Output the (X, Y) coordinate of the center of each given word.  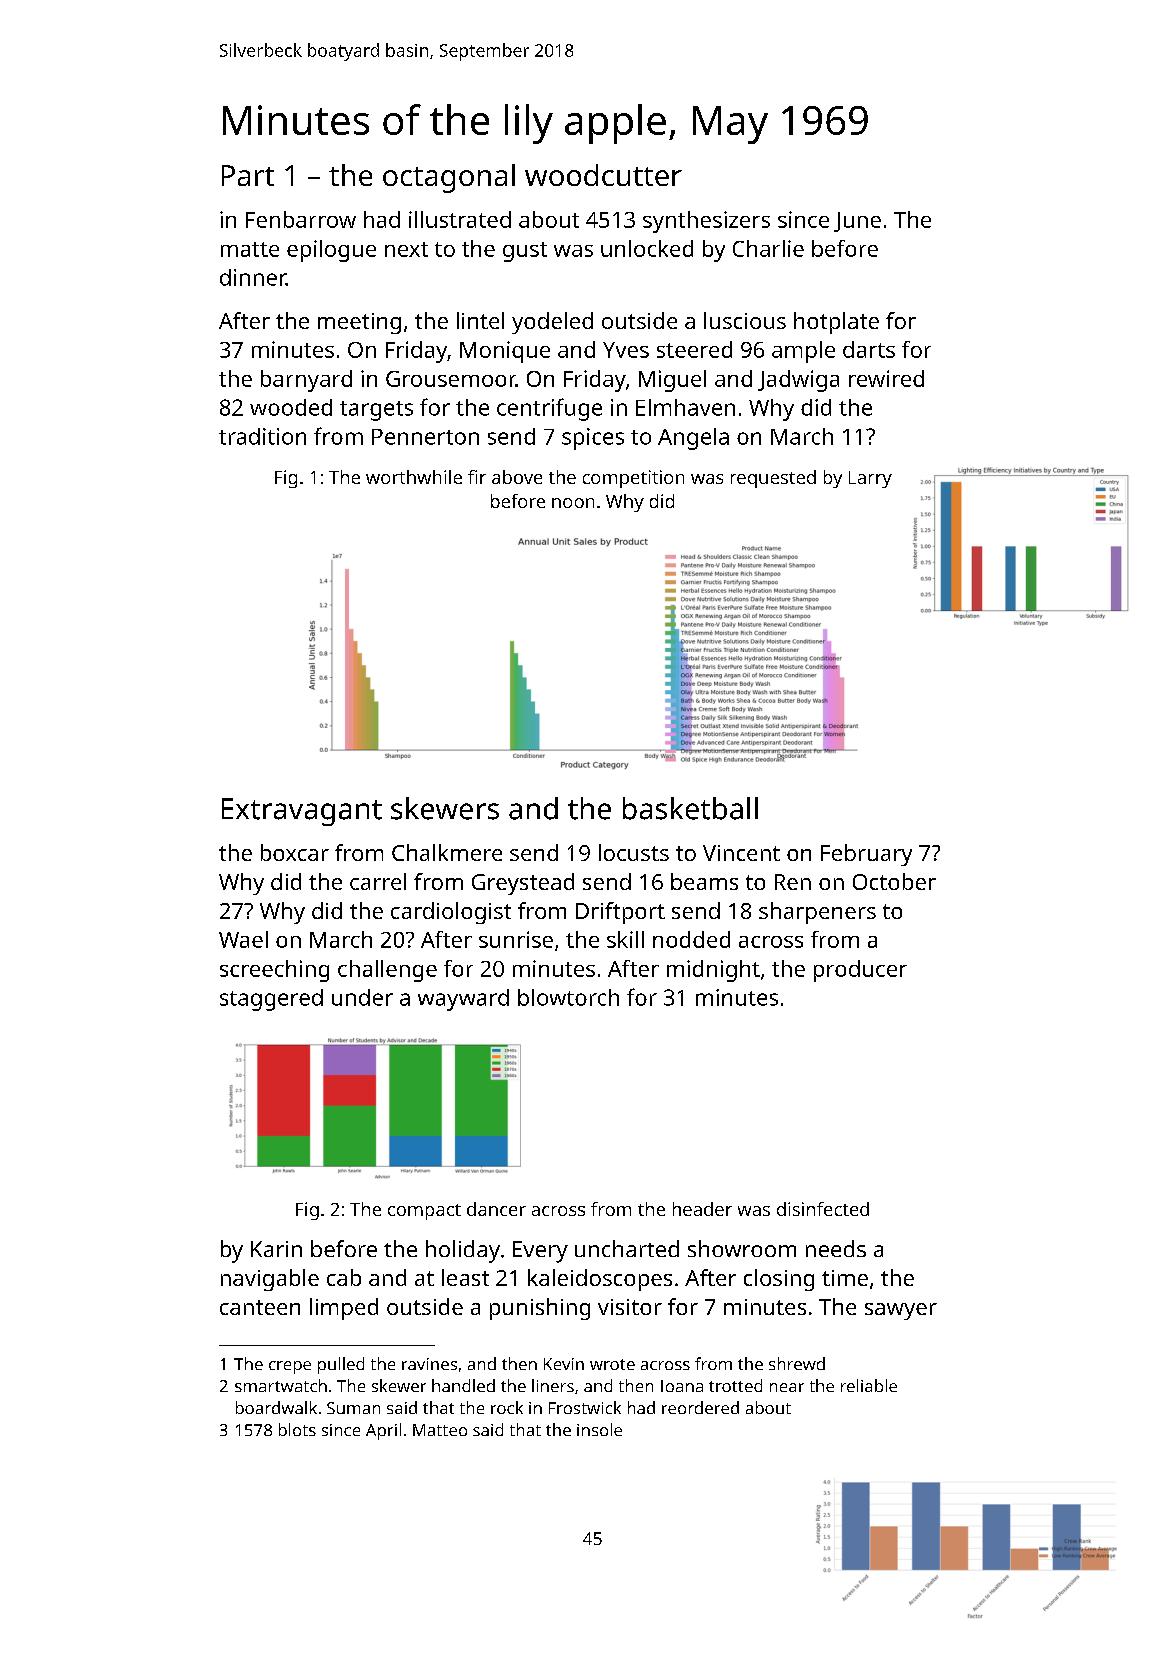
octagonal (449, 178)
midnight (713, 971)
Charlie (768, 248)
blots (297, 1429)
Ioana (682, 1386)
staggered (271, 1000)
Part (248, 175)
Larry (870, 479)
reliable (869, 1385)
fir (477, 477)
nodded (691, 939)
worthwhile (414, 477)
